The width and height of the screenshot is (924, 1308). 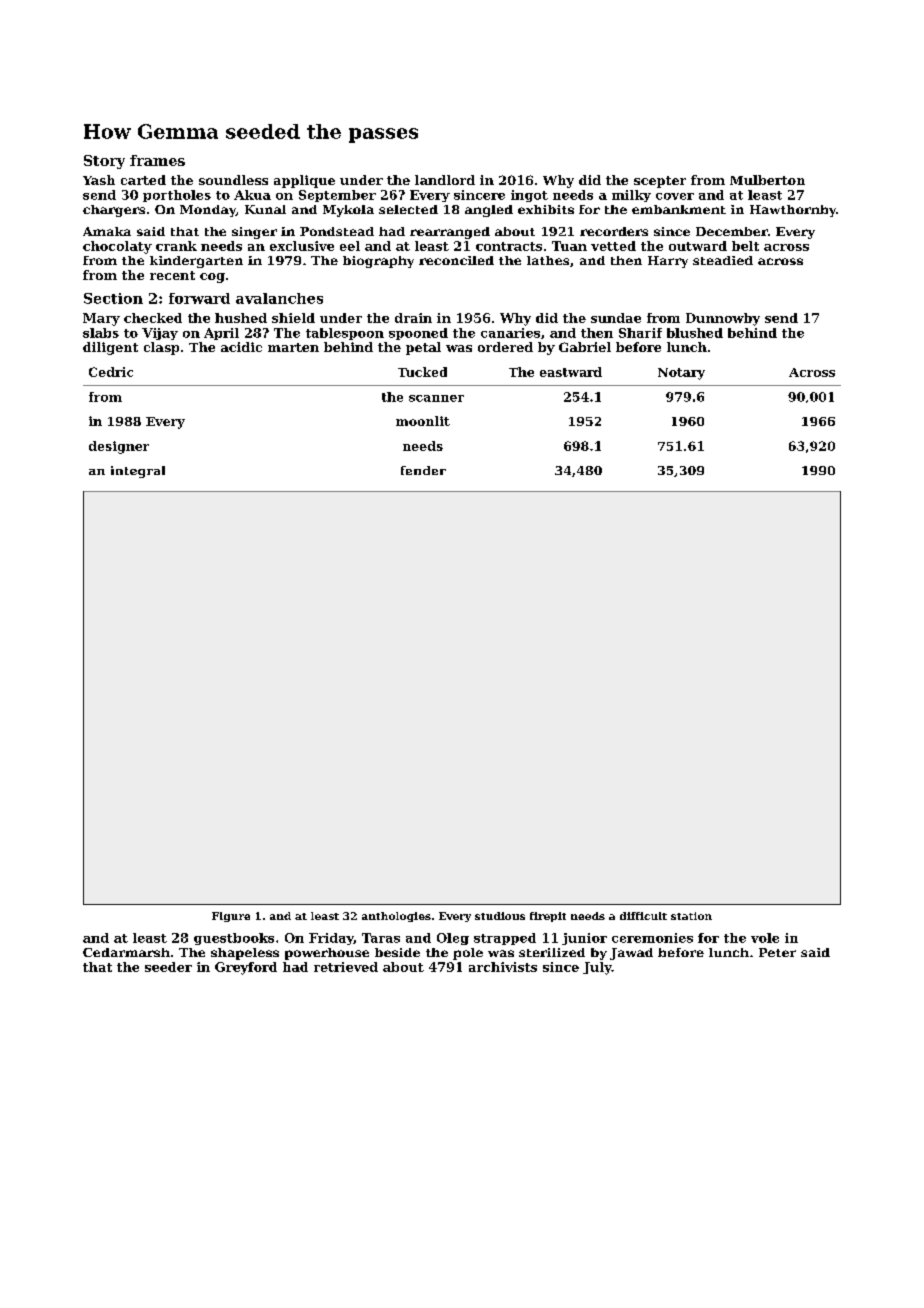 I want to click on scepter, so click(x=660, y=182).
